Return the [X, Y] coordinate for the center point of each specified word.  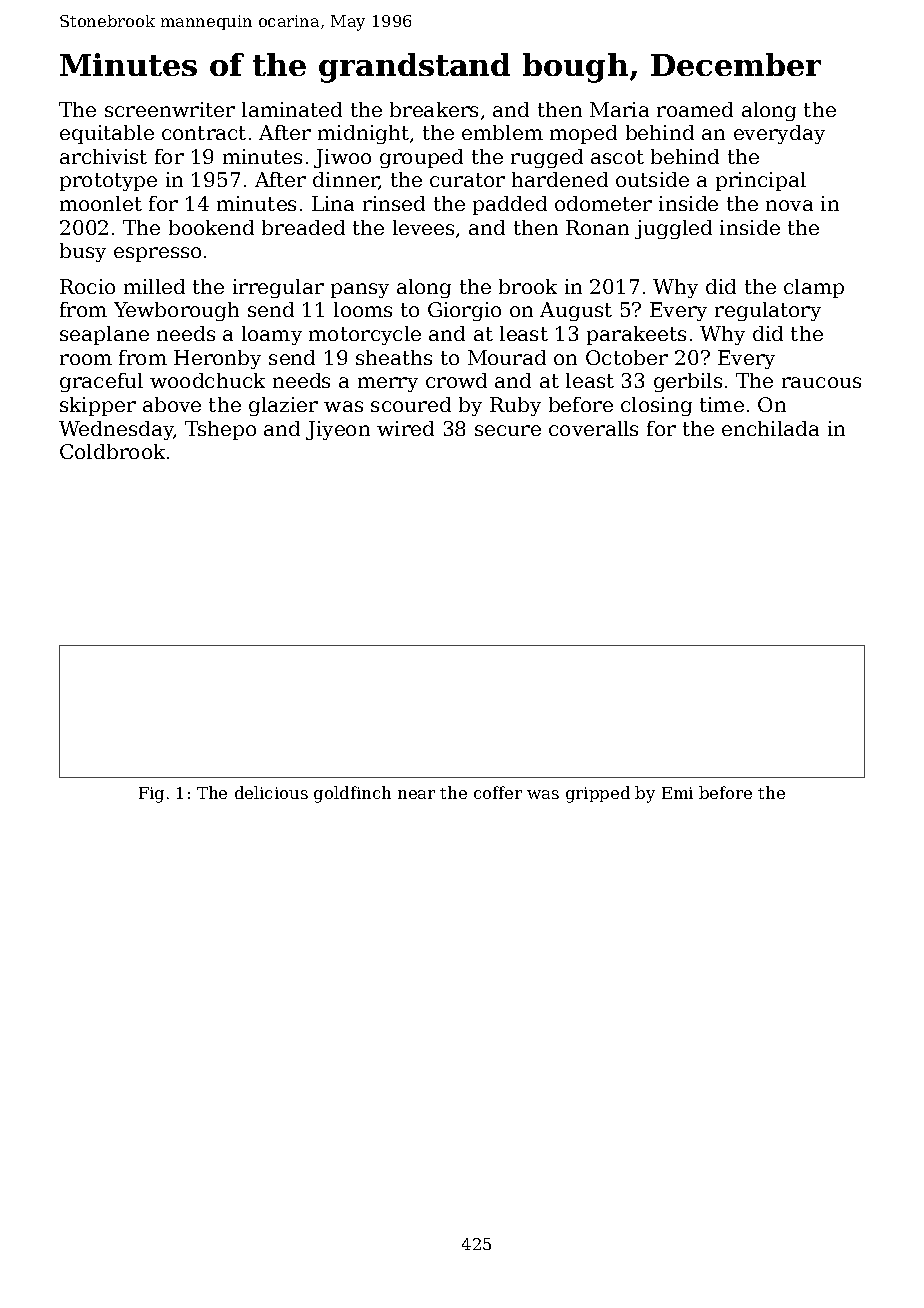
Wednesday [116, 430]
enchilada [770, 428]
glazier [283, 406]
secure [508, 430]
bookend [211, 227]
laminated [292, 109]
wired [405, 428]
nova [789, 205]
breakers [434, 109]
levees [423, 227]
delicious [271, 792]
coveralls [593, 428]
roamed [695, 109]
